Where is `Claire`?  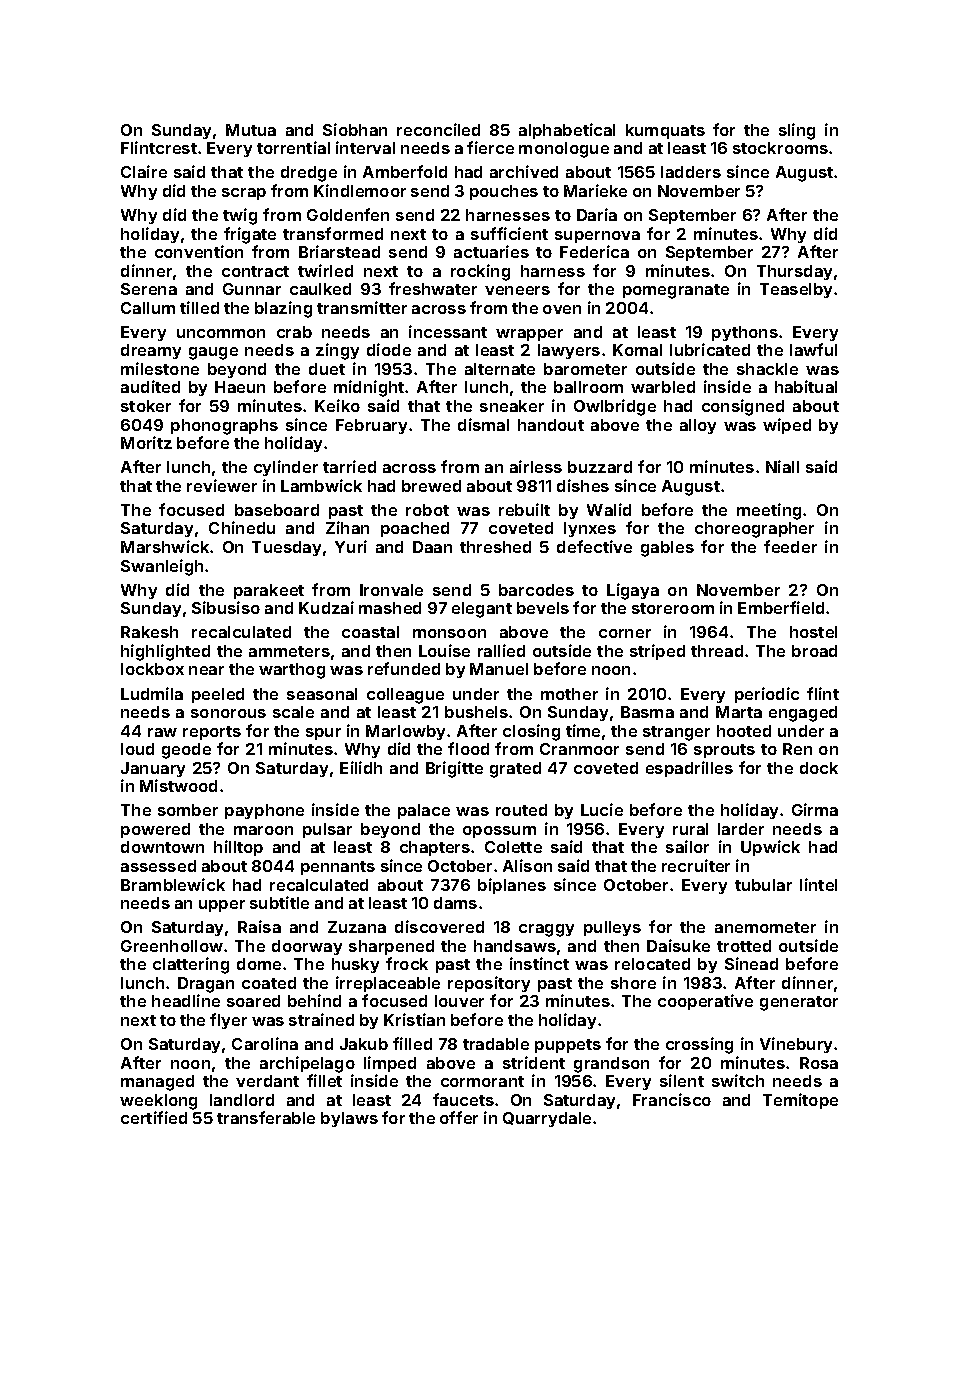 Claire is located at coordinates (144, 171).
